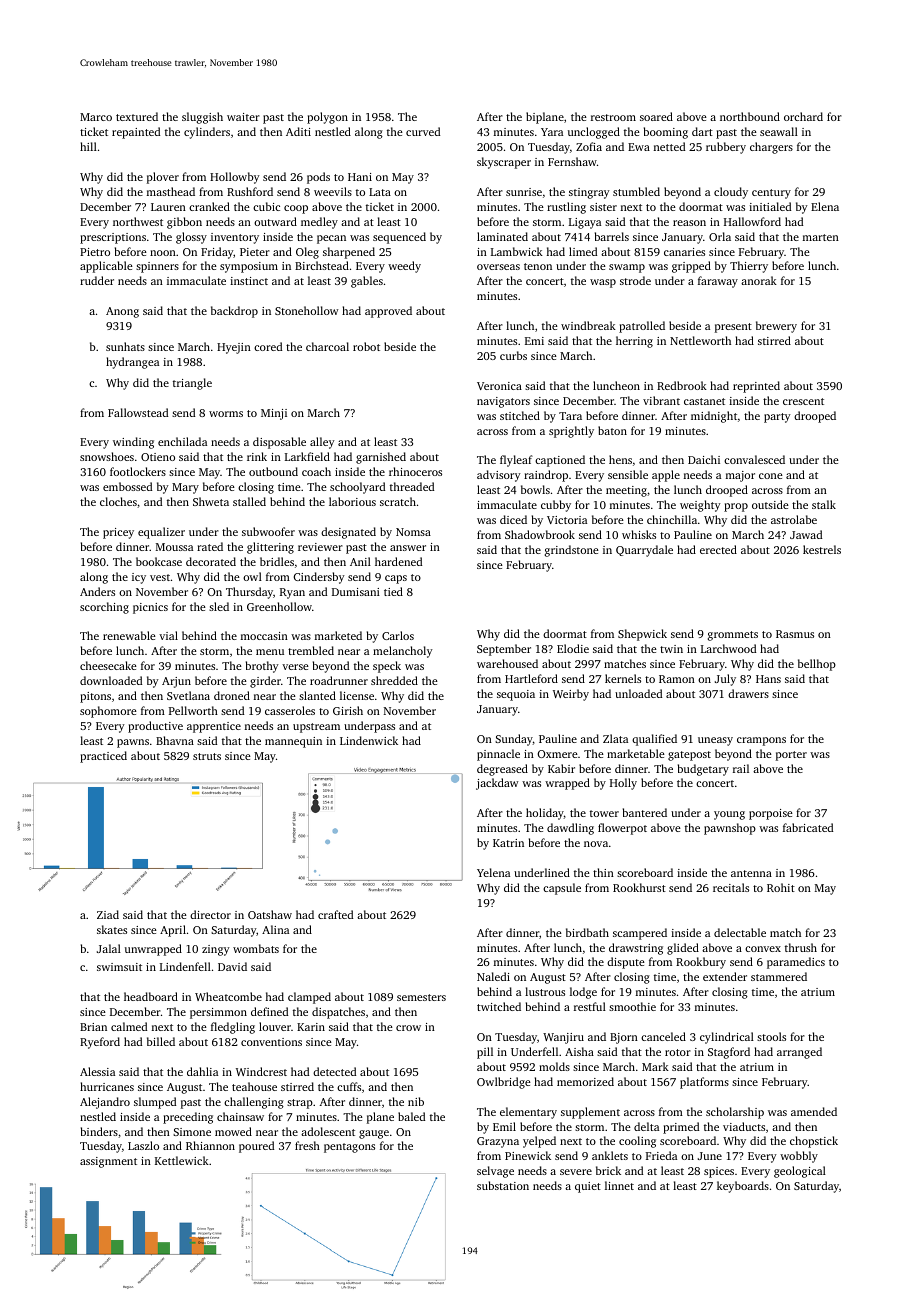 Image resolution: width=924 pixels, height=1308 pixels. I want to click on Anders, so click(97, 591).
